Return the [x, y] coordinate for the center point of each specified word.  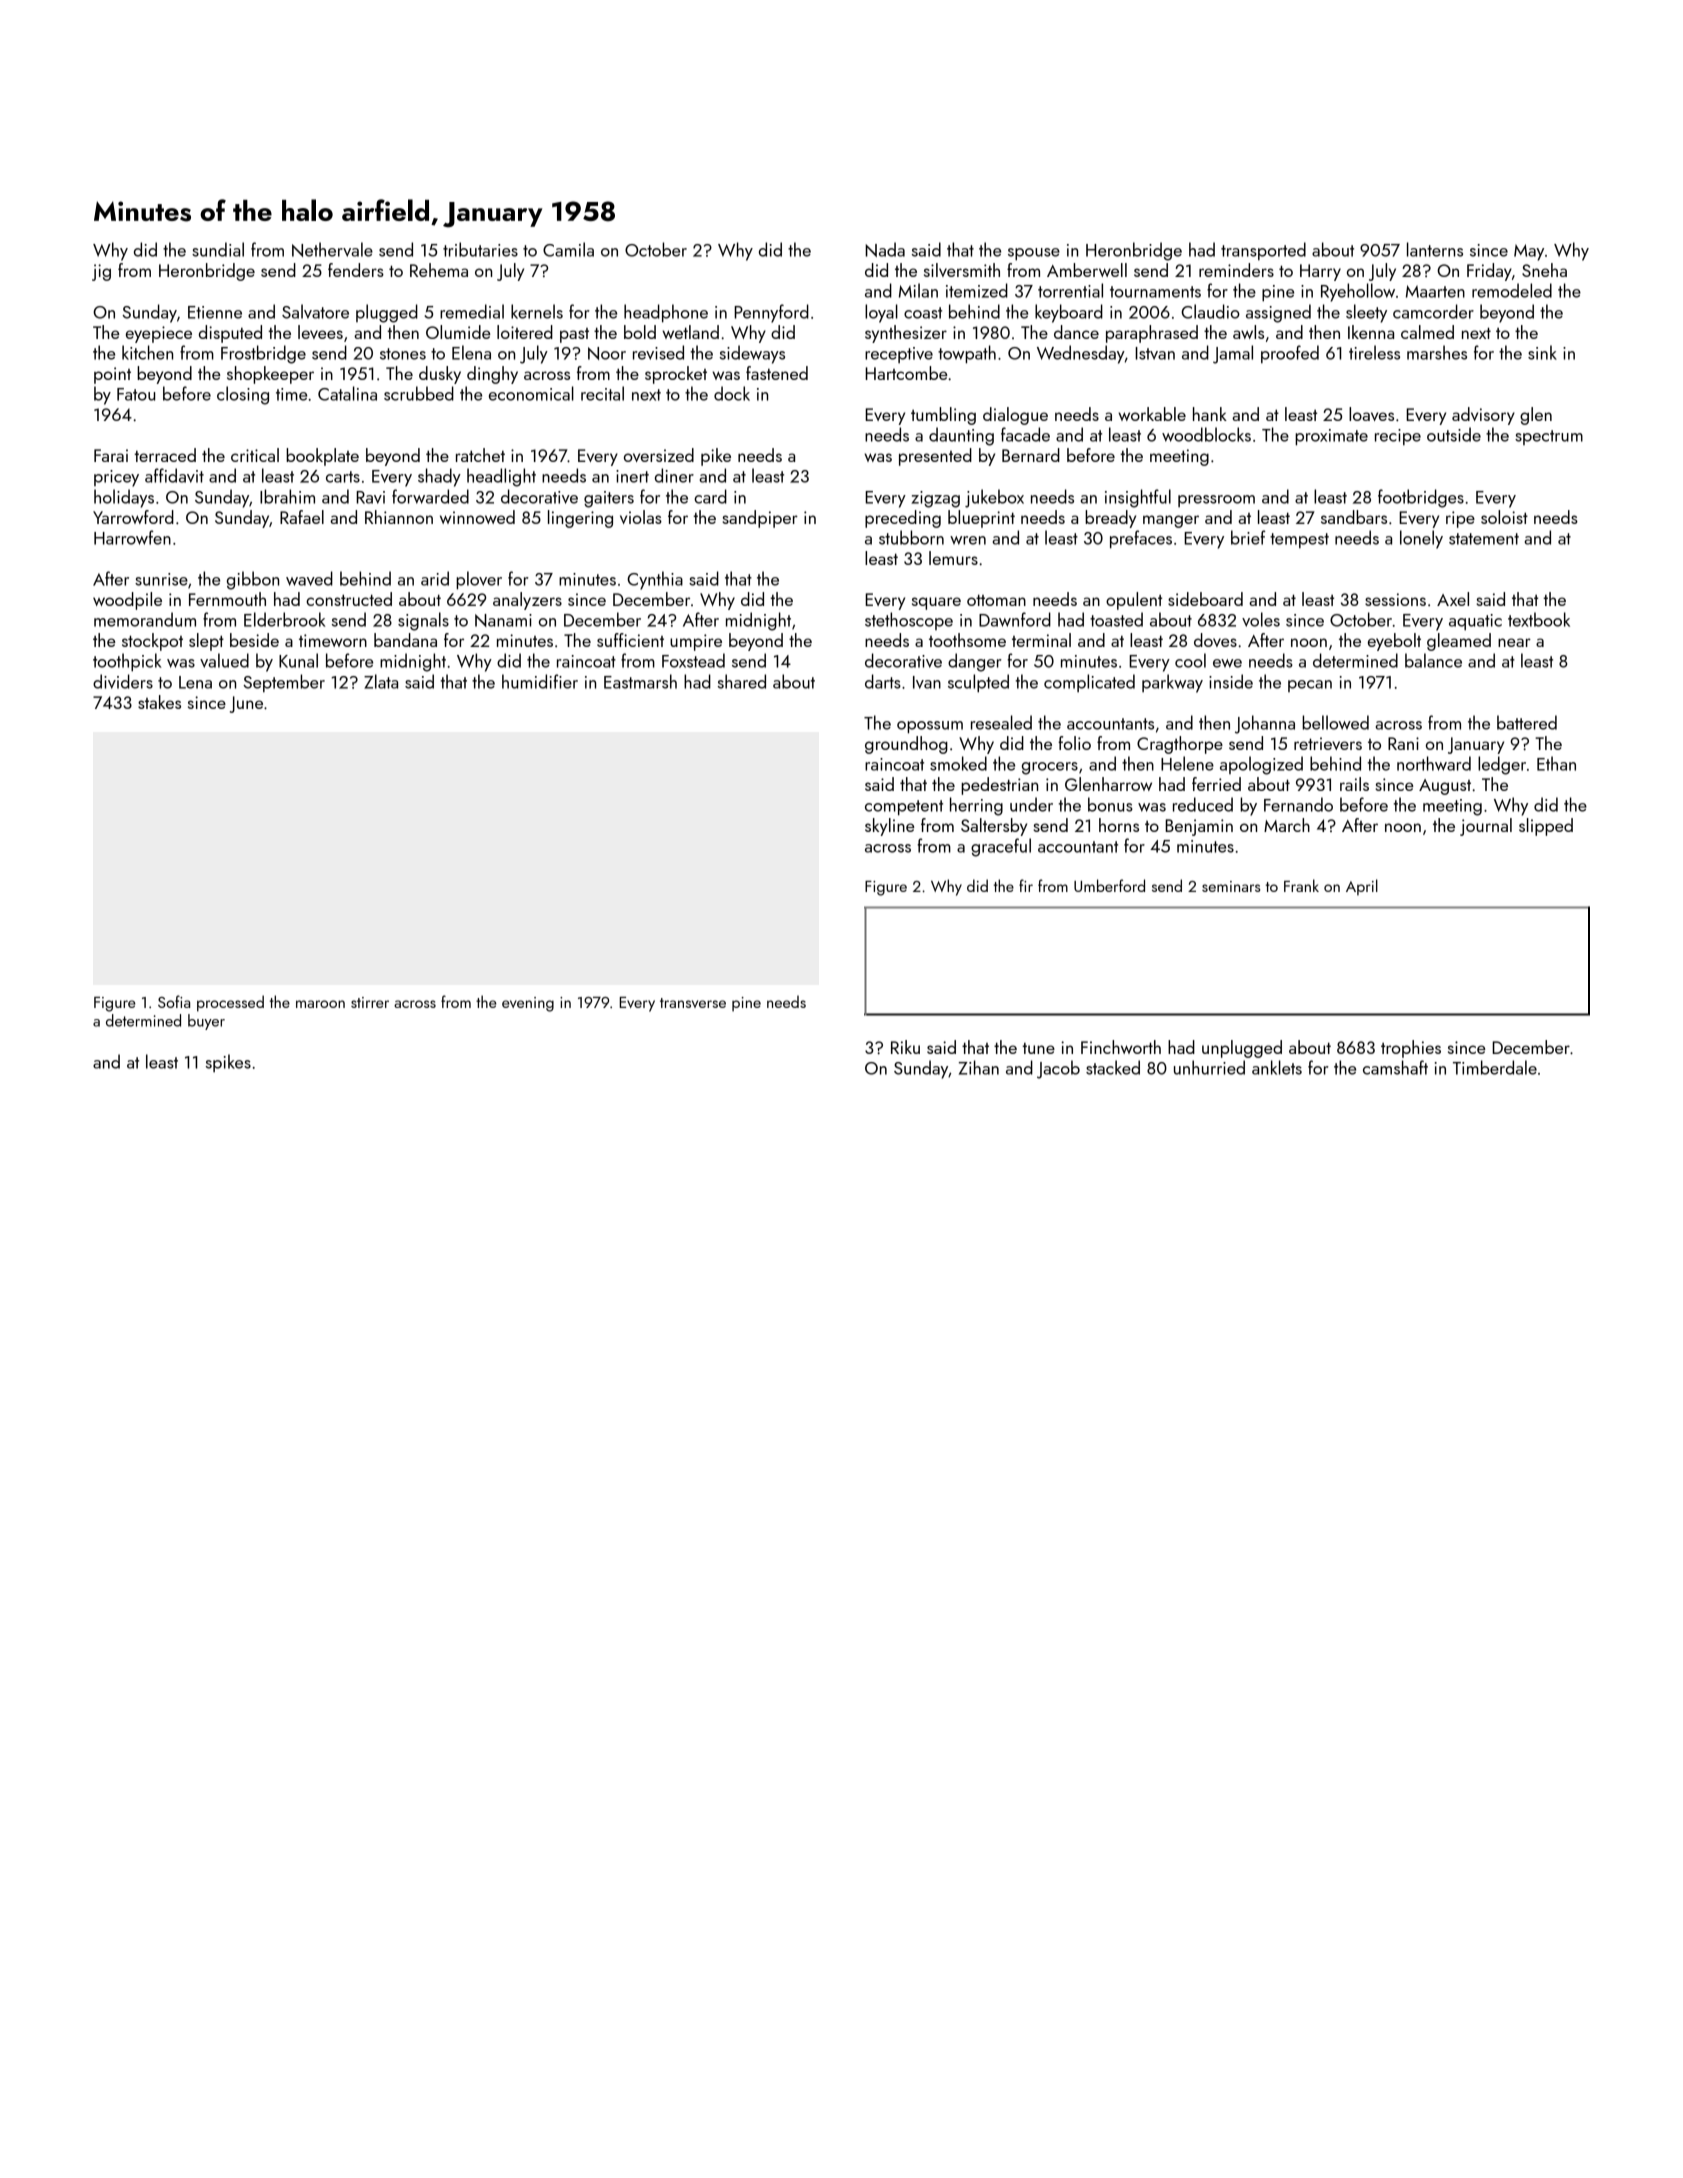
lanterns [1435, 249]
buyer [206, 1022]
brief [1248, 537]
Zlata [381, 681]
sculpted [978, 683]
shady [439, 477]
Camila [568, 249]
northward [1434, 763]
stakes [159, 702]
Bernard [1031, 455]
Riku [905, 1047]
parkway [1172, 683]
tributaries [480, 249]
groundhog [906, 745]
